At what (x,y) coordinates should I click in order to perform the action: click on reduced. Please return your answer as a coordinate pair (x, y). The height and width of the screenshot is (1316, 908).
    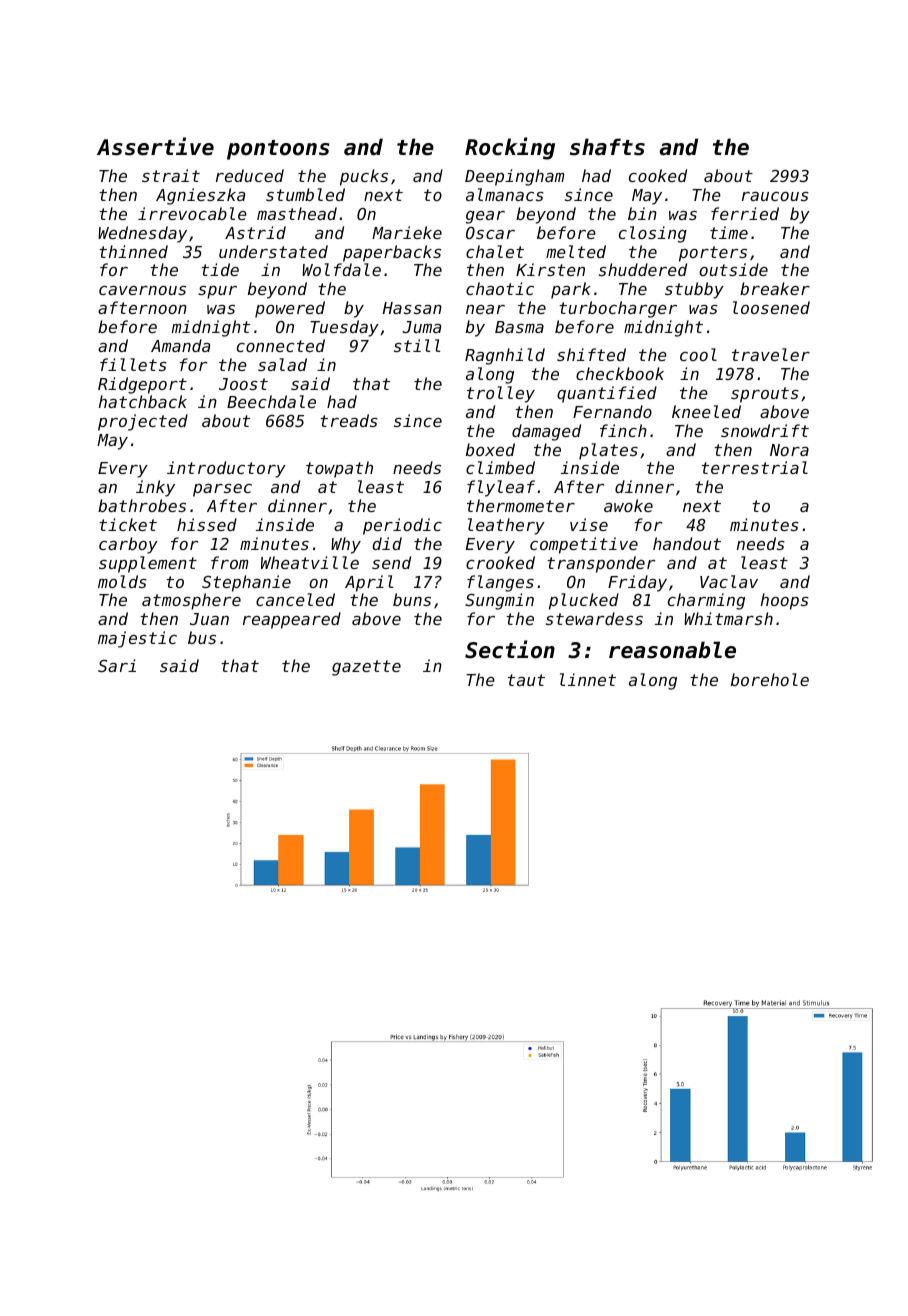
    Looking at the image, I should click on (250, 175).
